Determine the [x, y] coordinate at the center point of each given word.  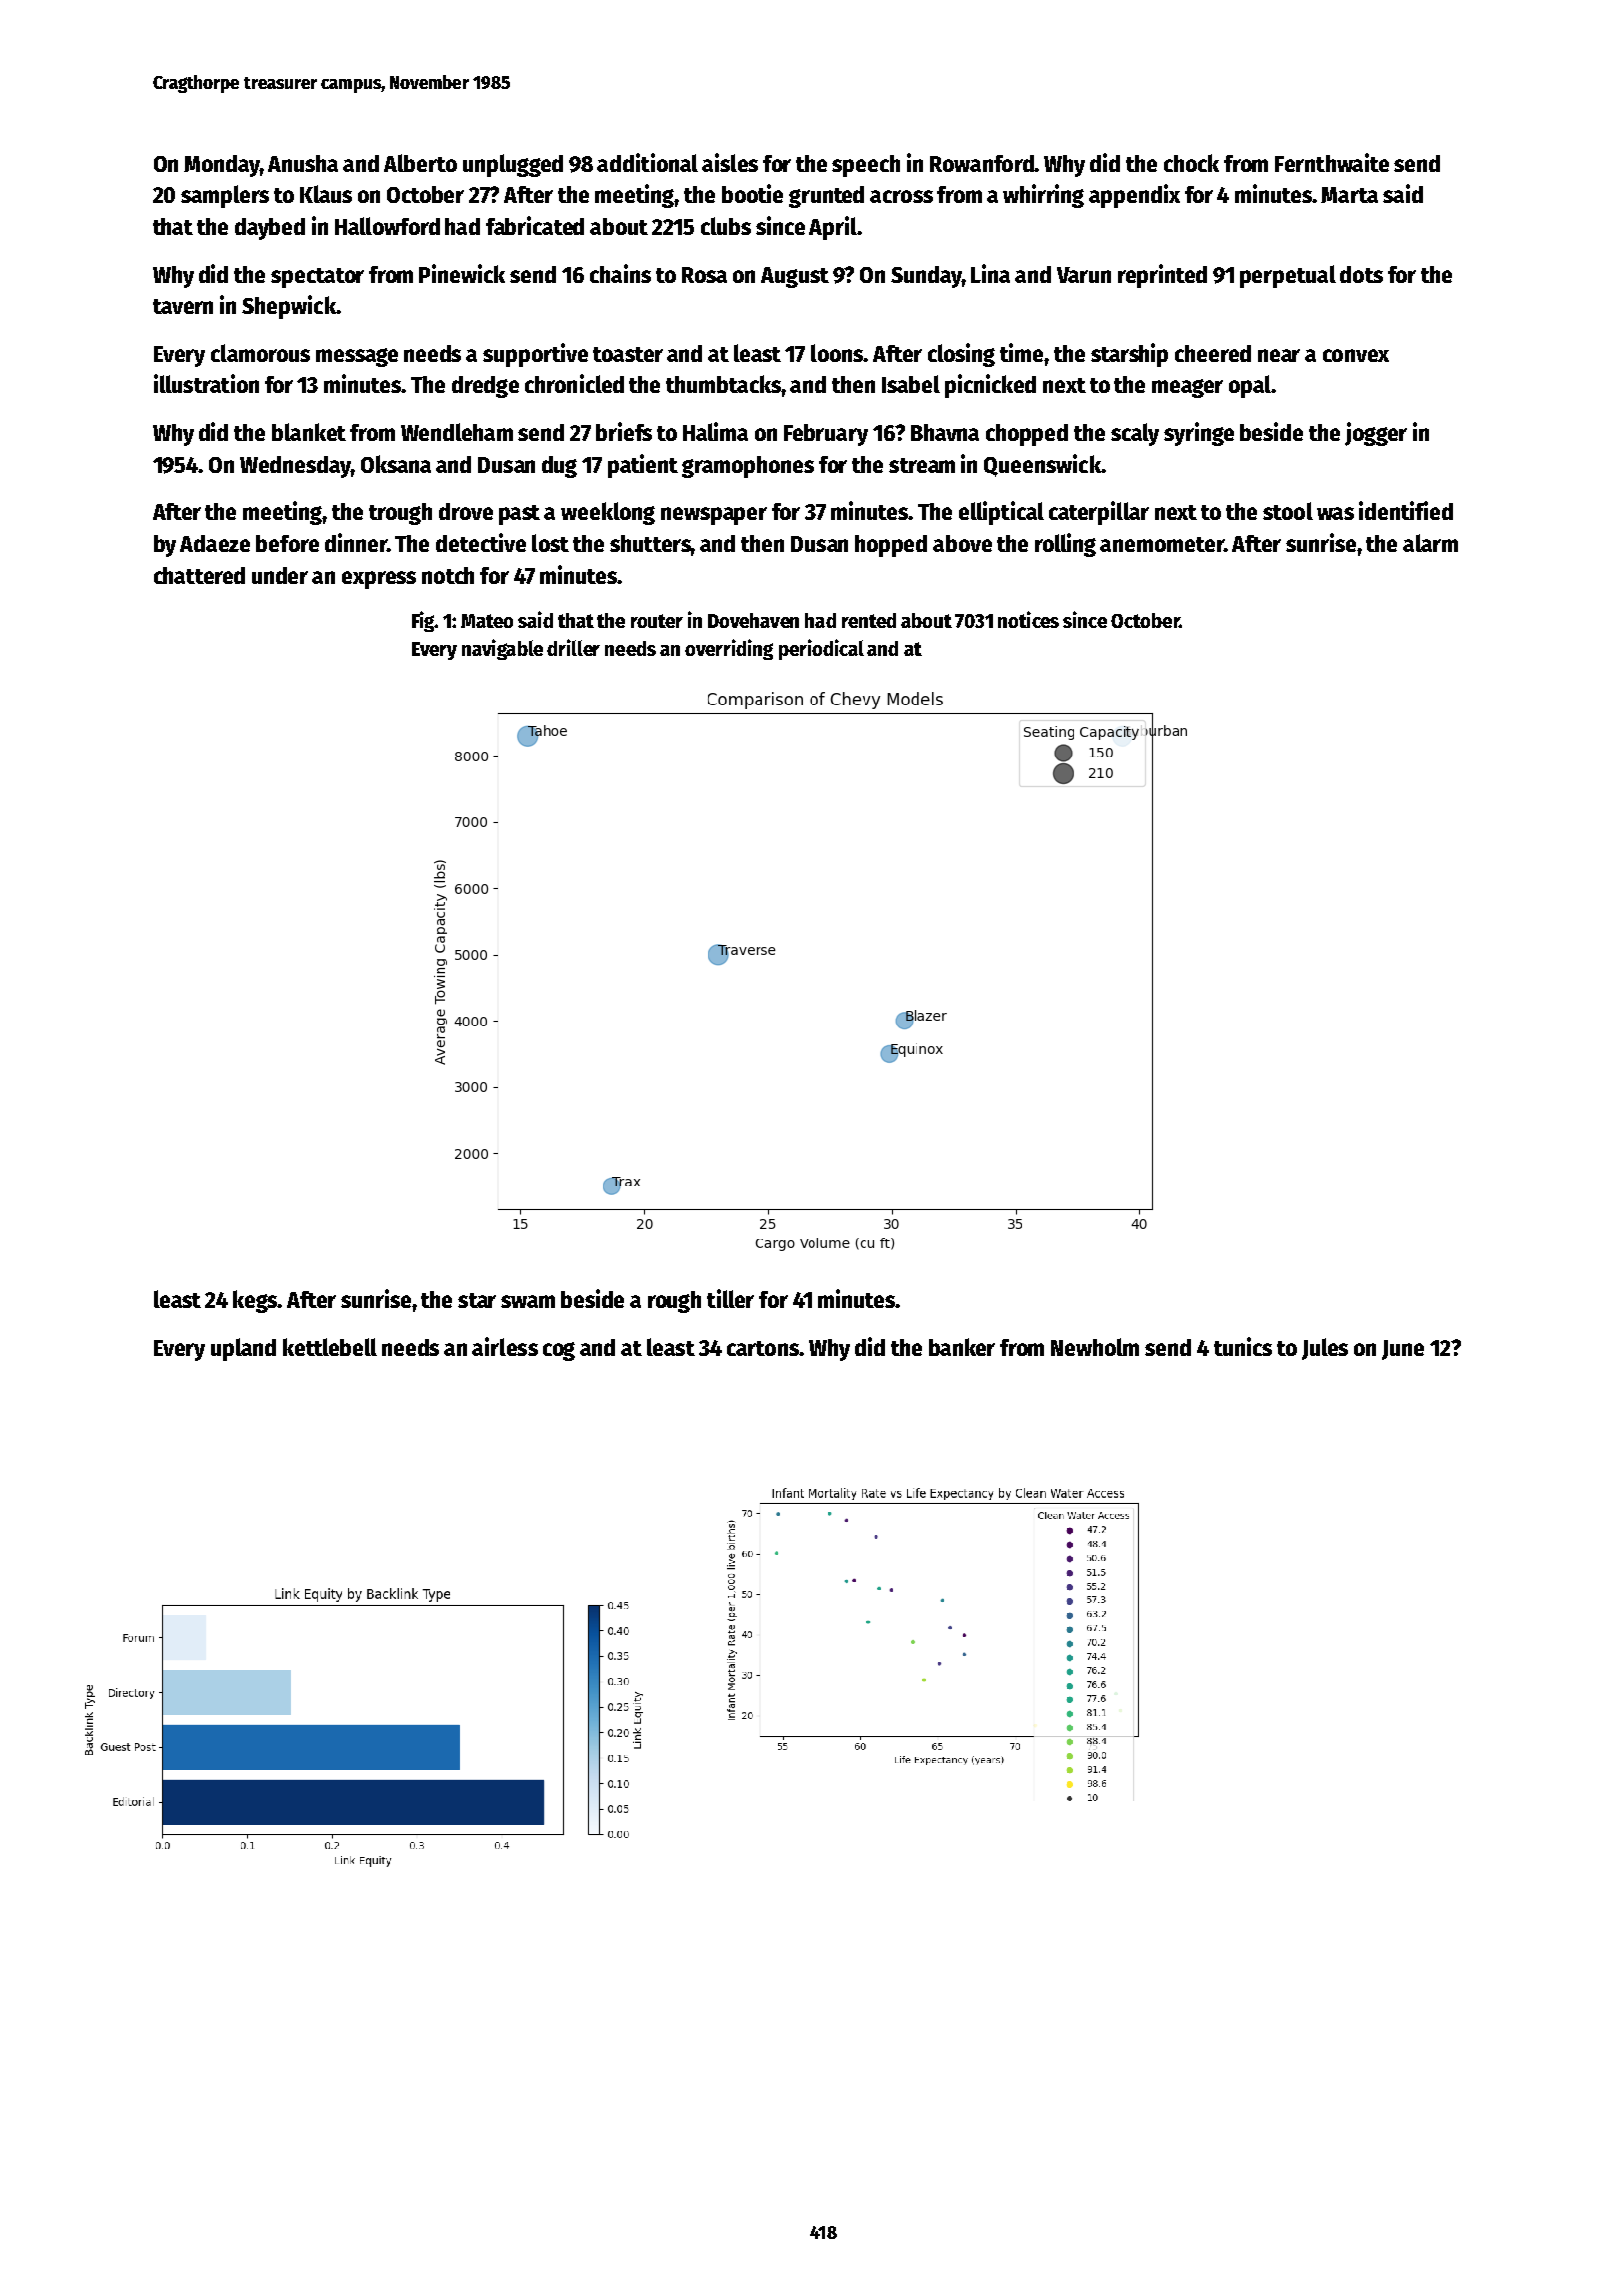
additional [647, 162]
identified [1406, 510]
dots [1361, 274]
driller [573, 647]
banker [962, 1347]
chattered [199, 575]
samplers [225, 196]
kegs [255, 1301]
